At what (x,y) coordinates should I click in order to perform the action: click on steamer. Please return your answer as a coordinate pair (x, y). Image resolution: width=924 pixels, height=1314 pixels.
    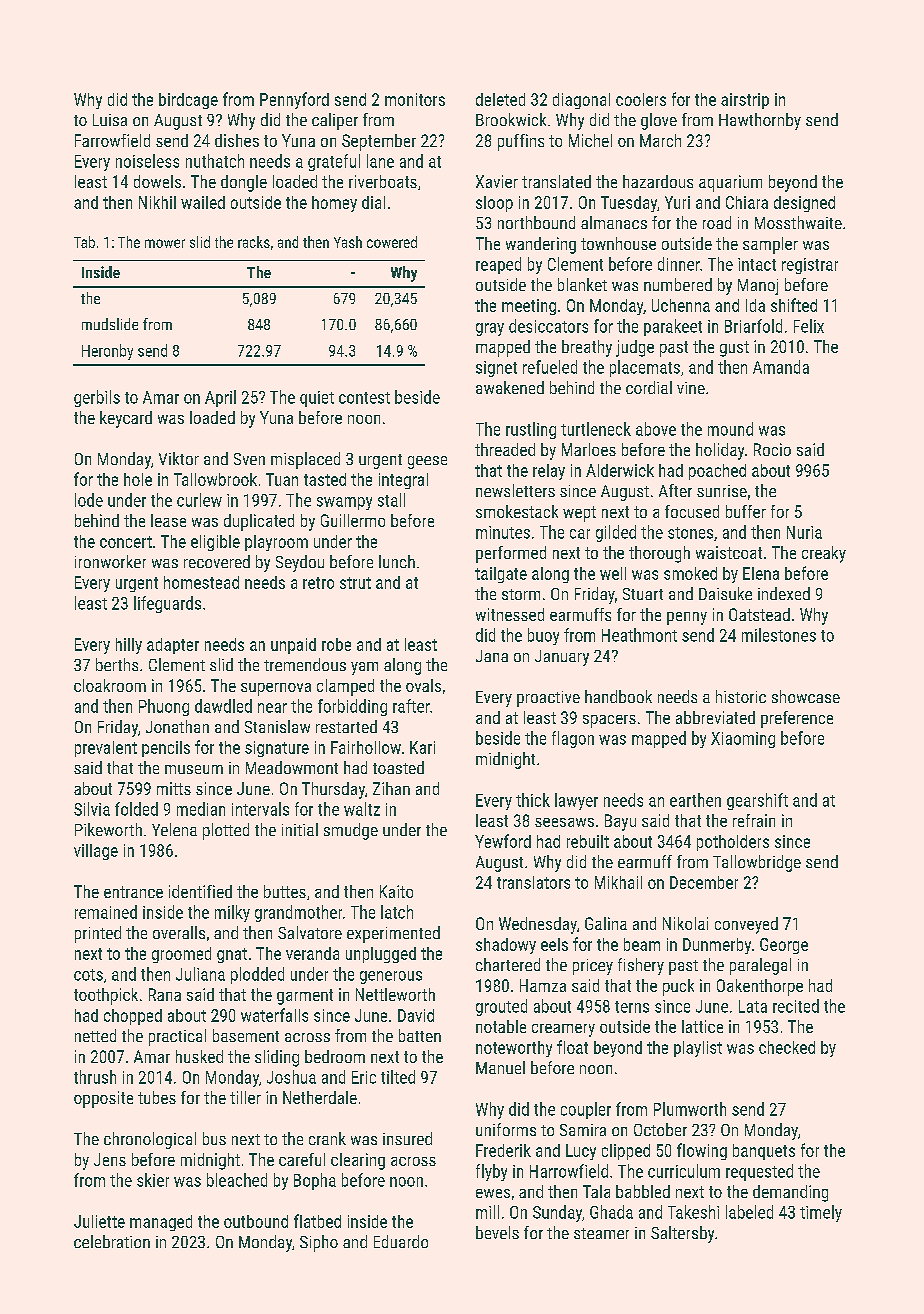
    Looking at the image, I should click on (601, 1233).
